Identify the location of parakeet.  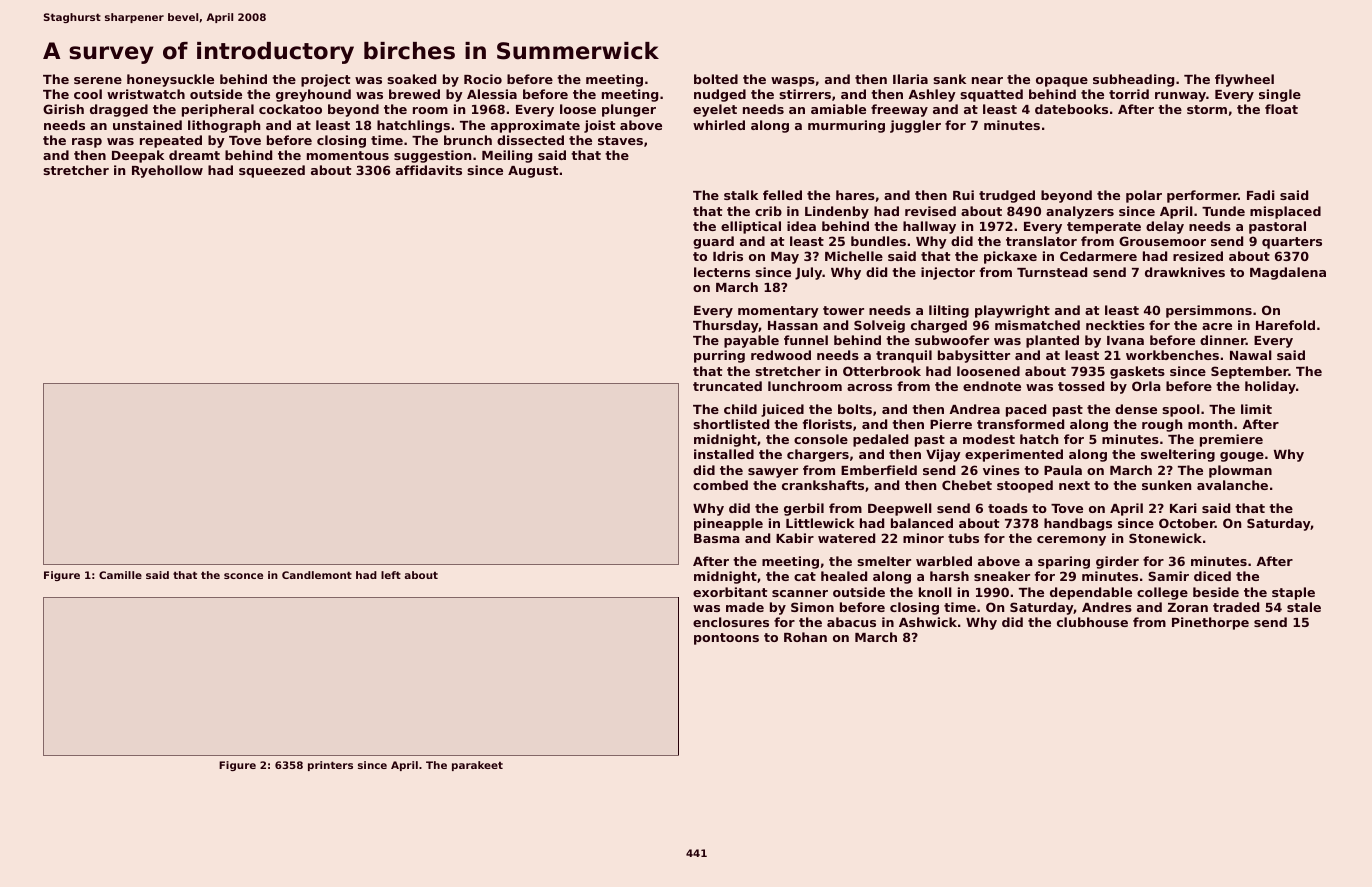
(477, 766).
